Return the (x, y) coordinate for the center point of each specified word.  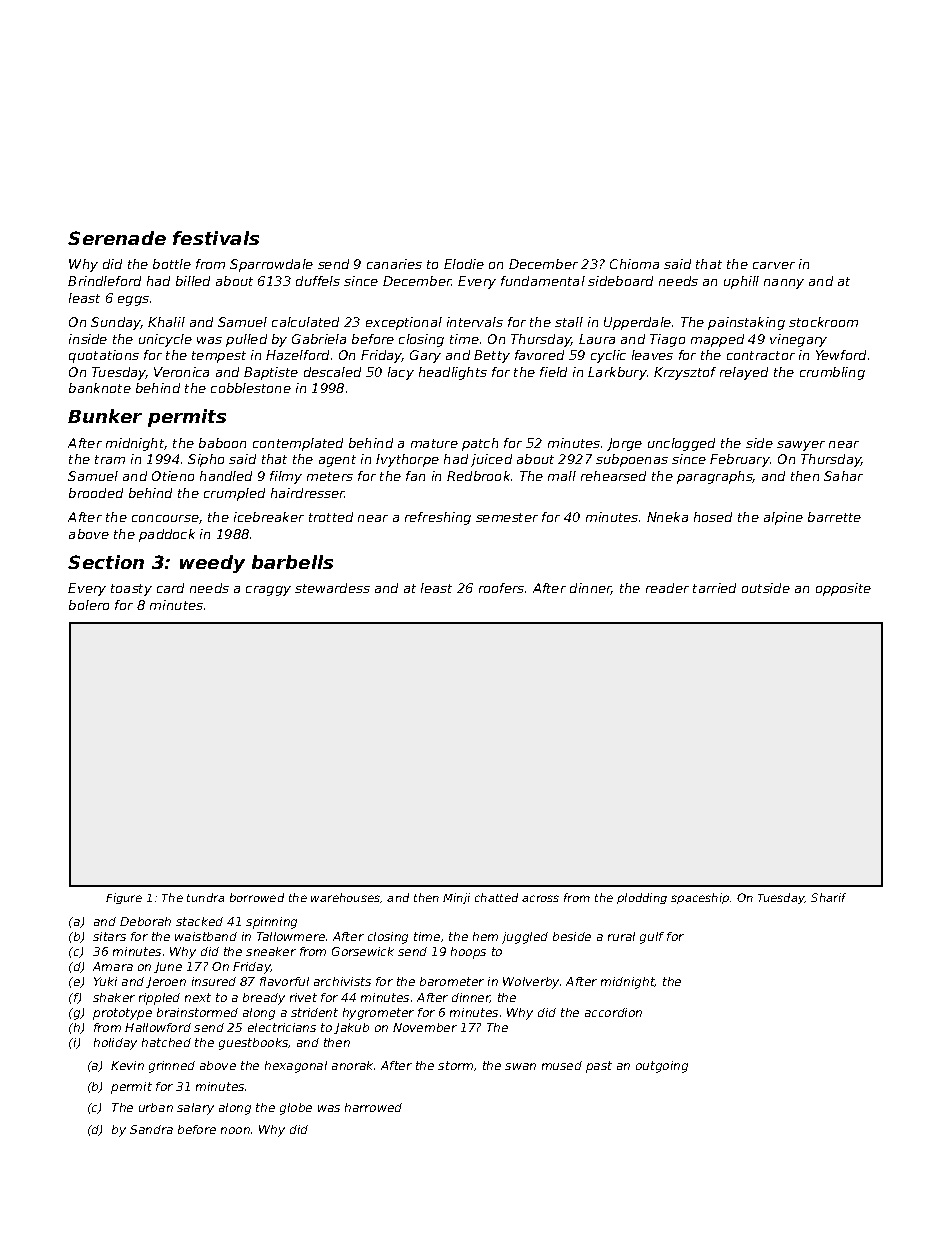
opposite (843, 589)
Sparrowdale (271, 265)
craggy (268, 591)
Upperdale (637, 323)
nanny (784, 284)
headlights (453, 373)
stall (569, 322)
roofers (501, 588)
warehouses (345, 897)
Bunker (105, 416)
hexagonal (296, 1067)
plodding (642, 898)
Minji (456, 898)
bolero (89, 605)
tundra (205, 897)
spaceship (700, 898)
